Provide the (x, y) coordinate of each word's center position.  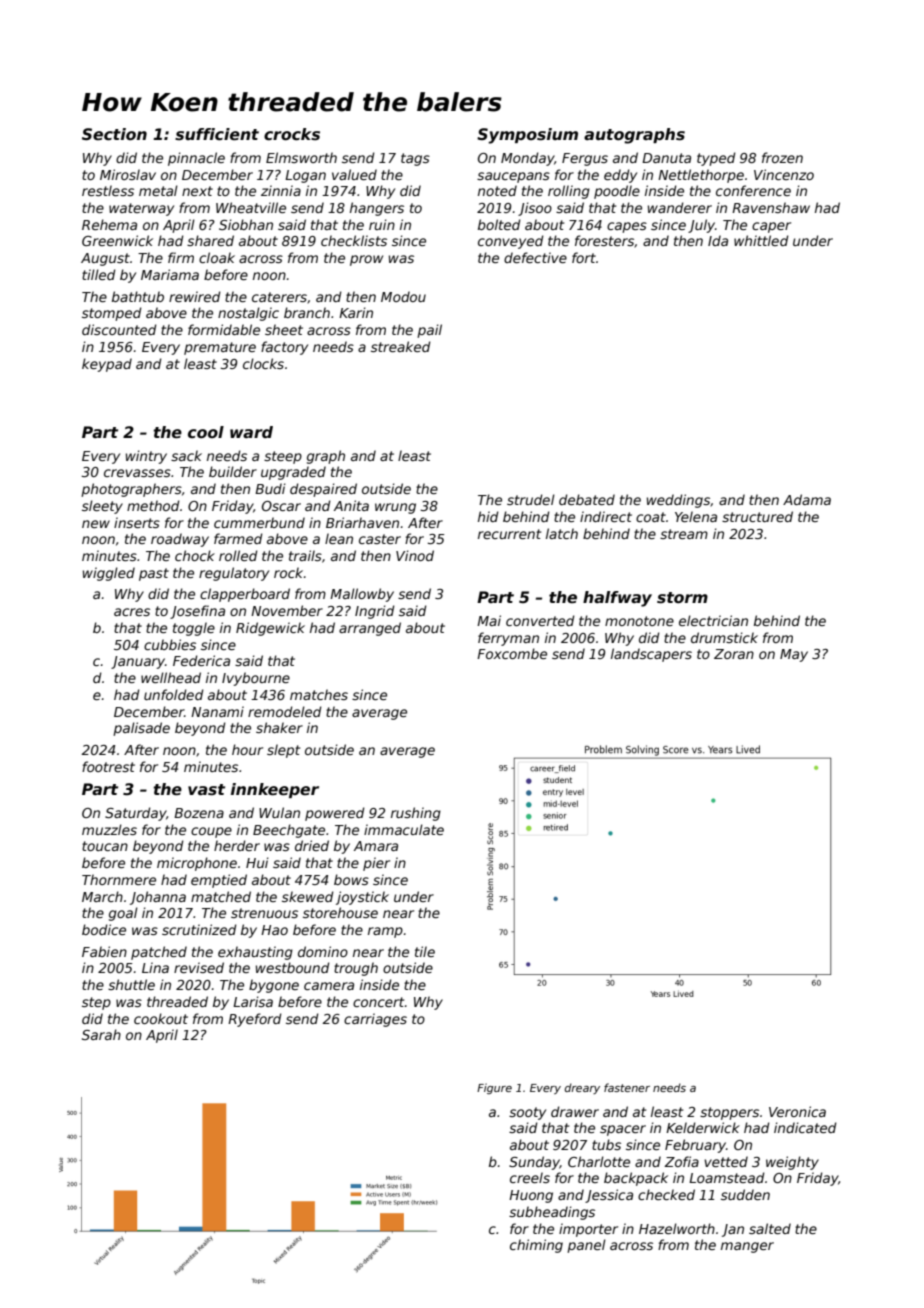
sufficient (217, 134)
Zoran (734, 654)
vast (206, 790)
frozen (782, 157)
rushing (416, 814)
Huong (531, 1196)
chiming (536, 1246)
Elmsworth (301, 157)
